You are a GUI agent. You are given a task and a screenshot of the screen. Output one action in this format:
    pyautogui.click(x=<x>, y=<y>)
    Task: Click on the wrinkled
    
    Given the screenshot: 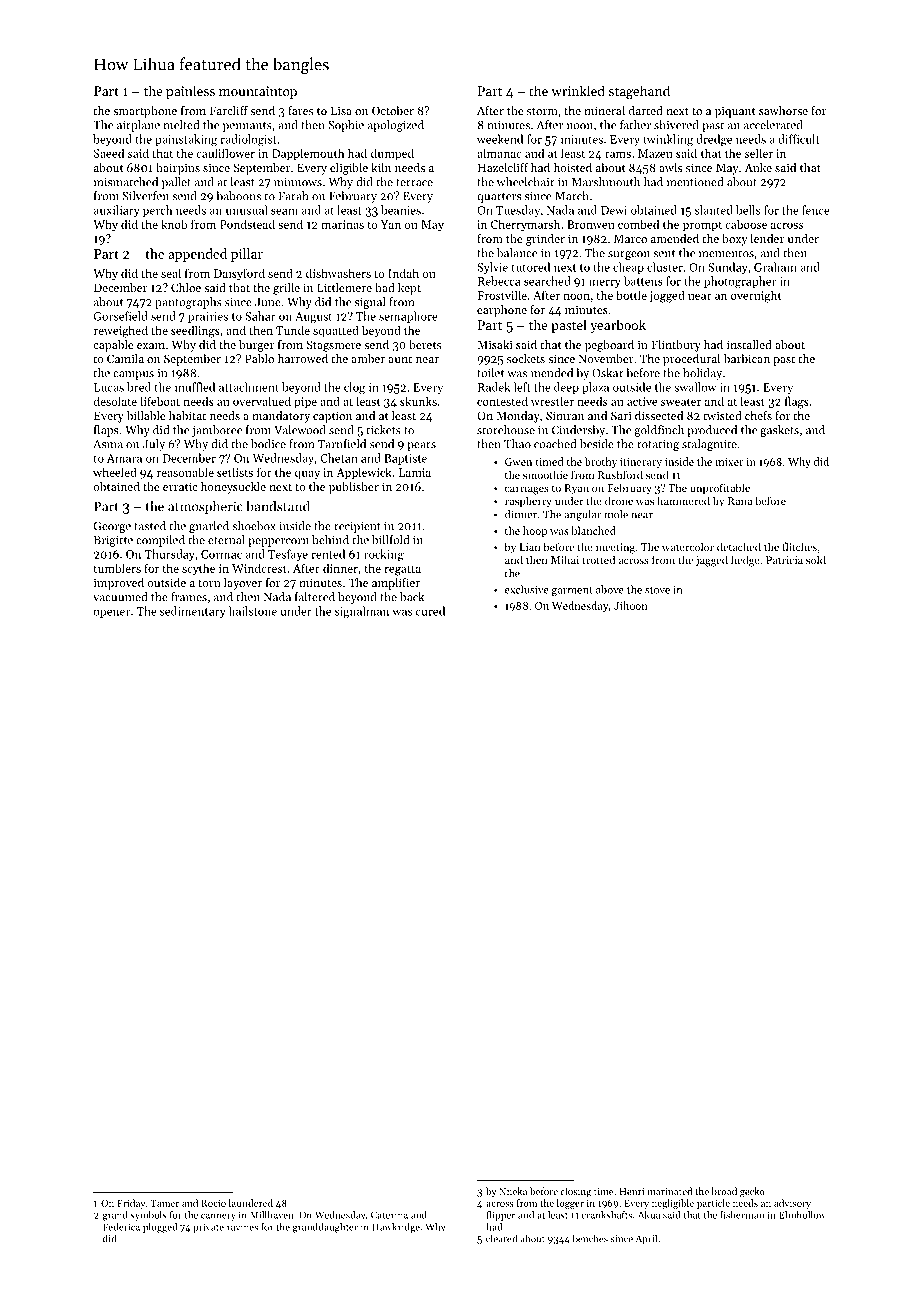 What is the action you would take?
    pyautogui.click(x=578, y=90)
